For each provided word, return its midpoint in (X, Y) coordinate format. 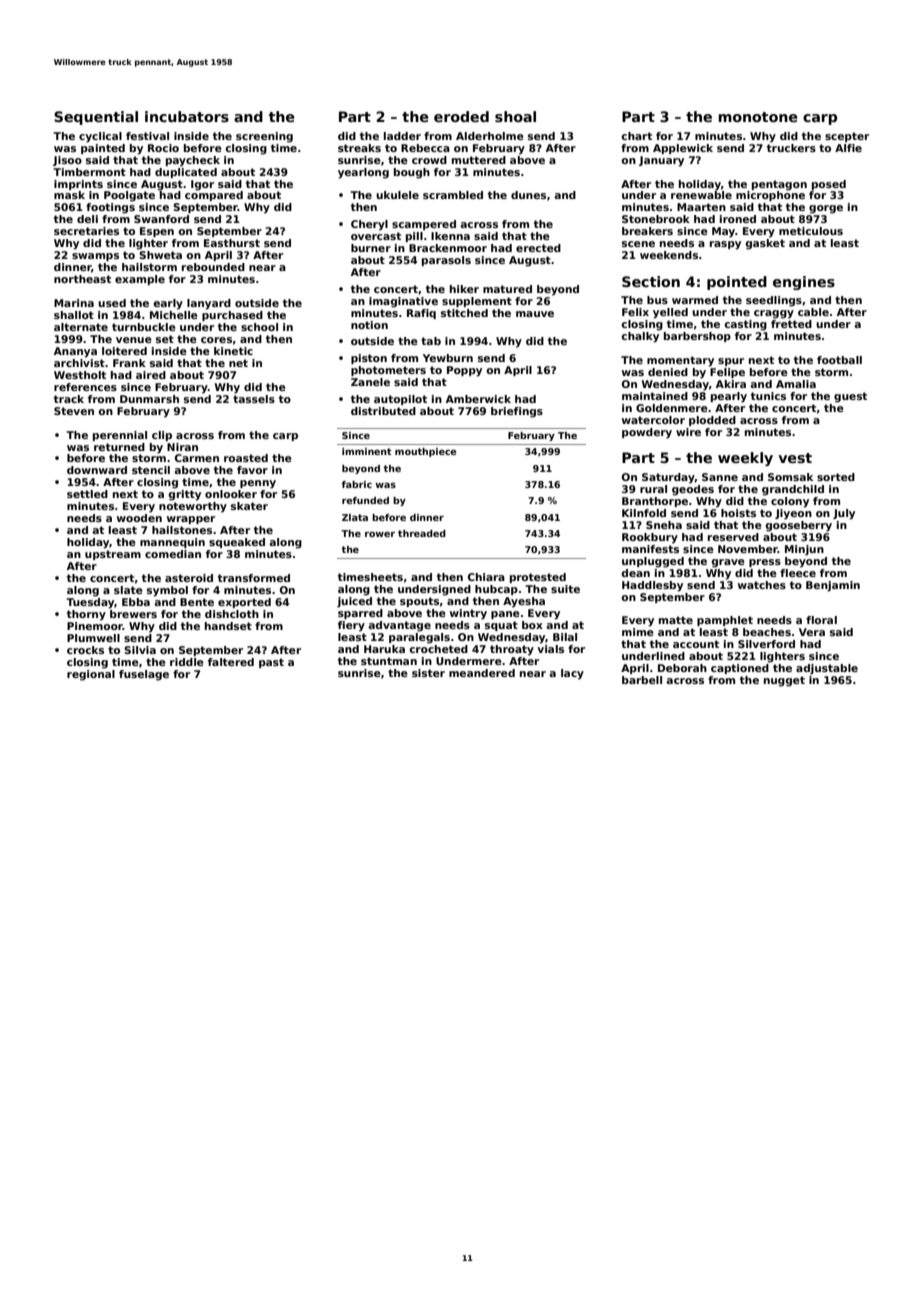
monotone (758, 117)
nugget (784, 681)
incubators (187, 116)
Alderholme (490, 136)
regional (91, 675)
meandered (482, 673)
